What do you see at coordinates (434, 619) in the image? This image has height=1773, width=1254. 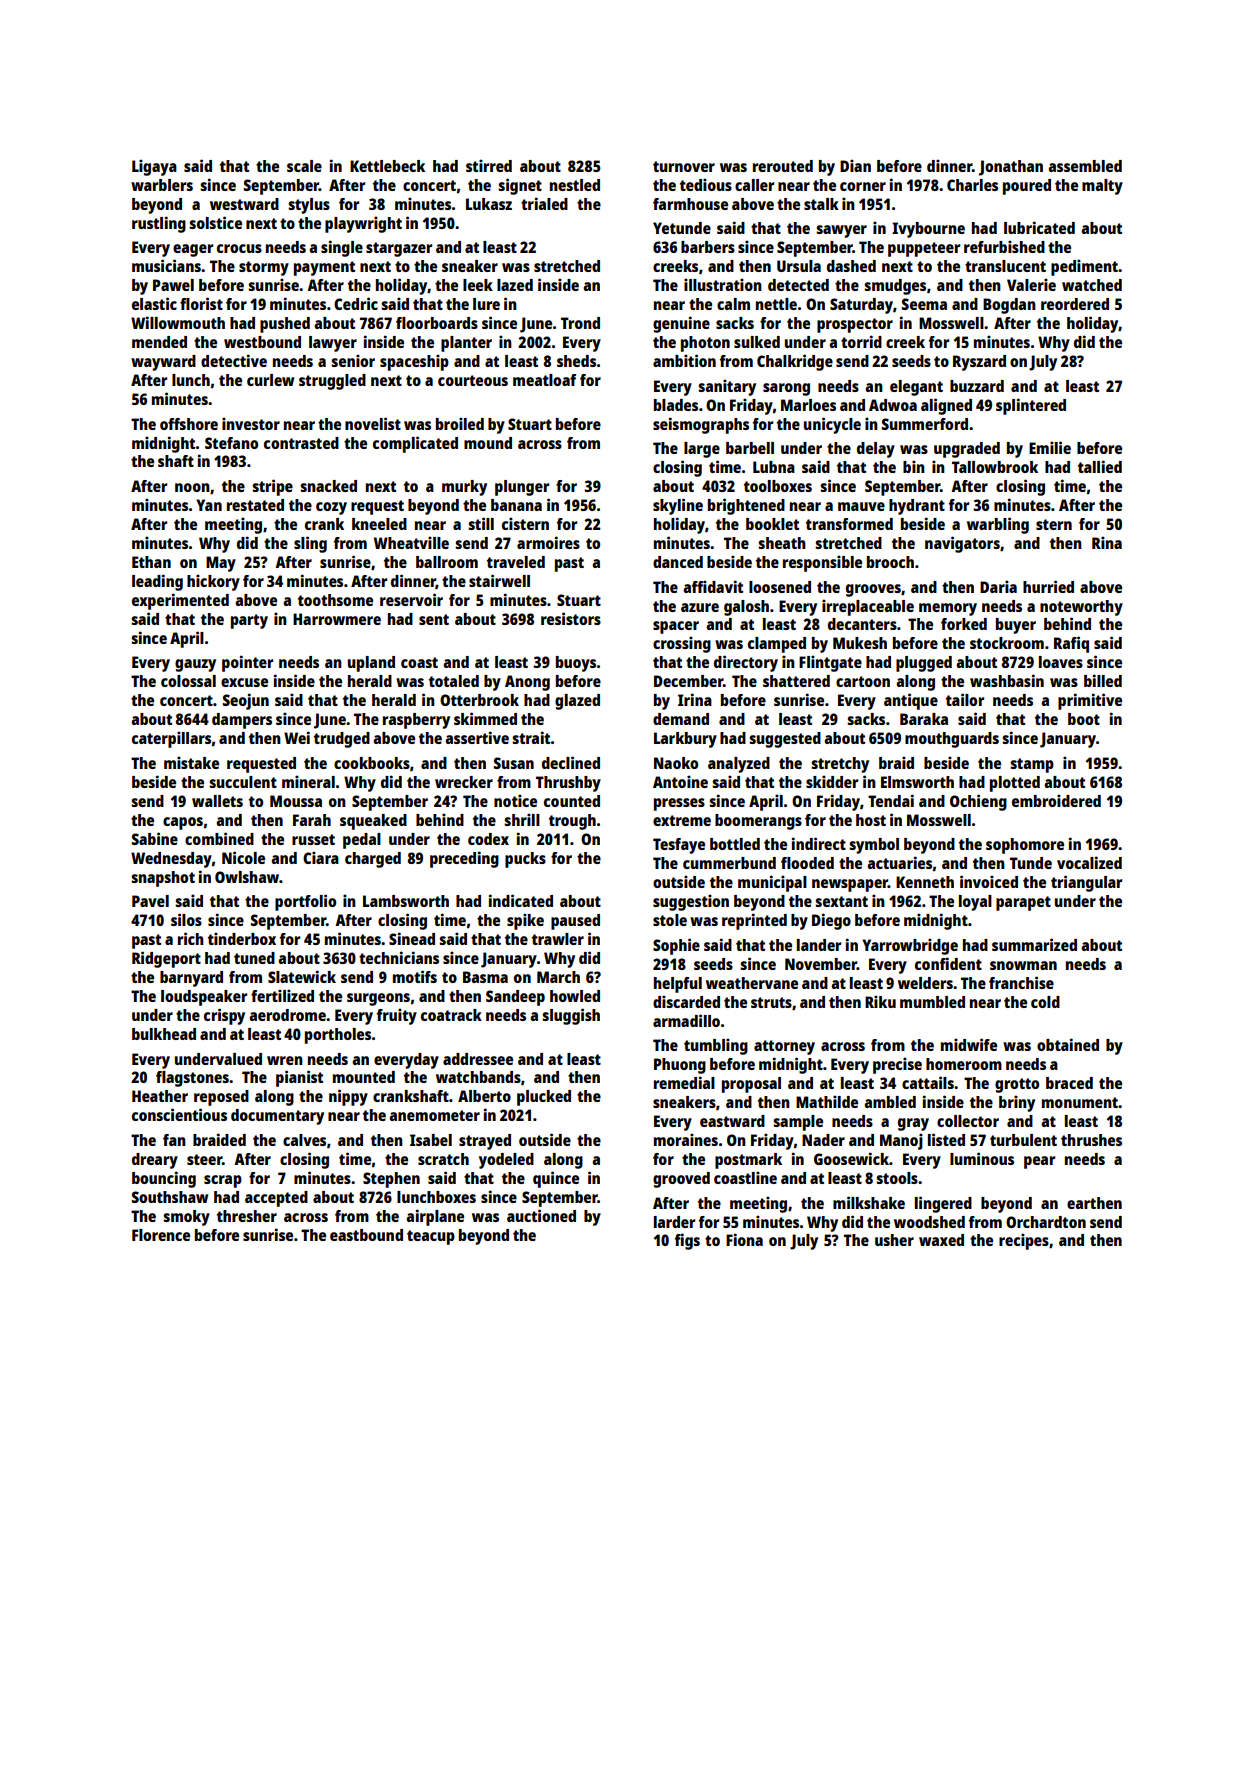 I see `sent` at bounding box center [434, 619].
